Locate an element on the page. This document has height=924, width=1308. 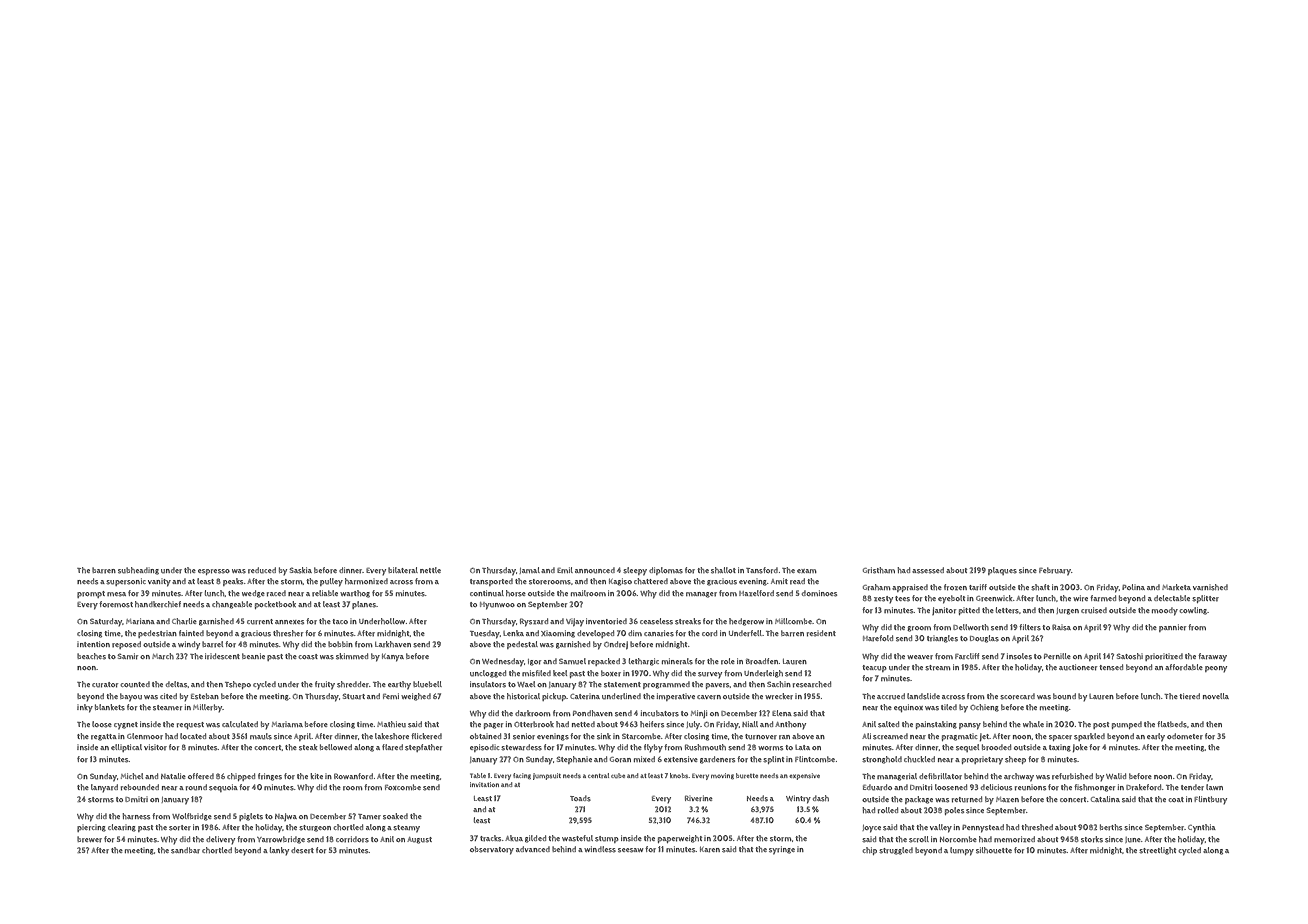
Flintbury is located at coordinates (1210, 800).
